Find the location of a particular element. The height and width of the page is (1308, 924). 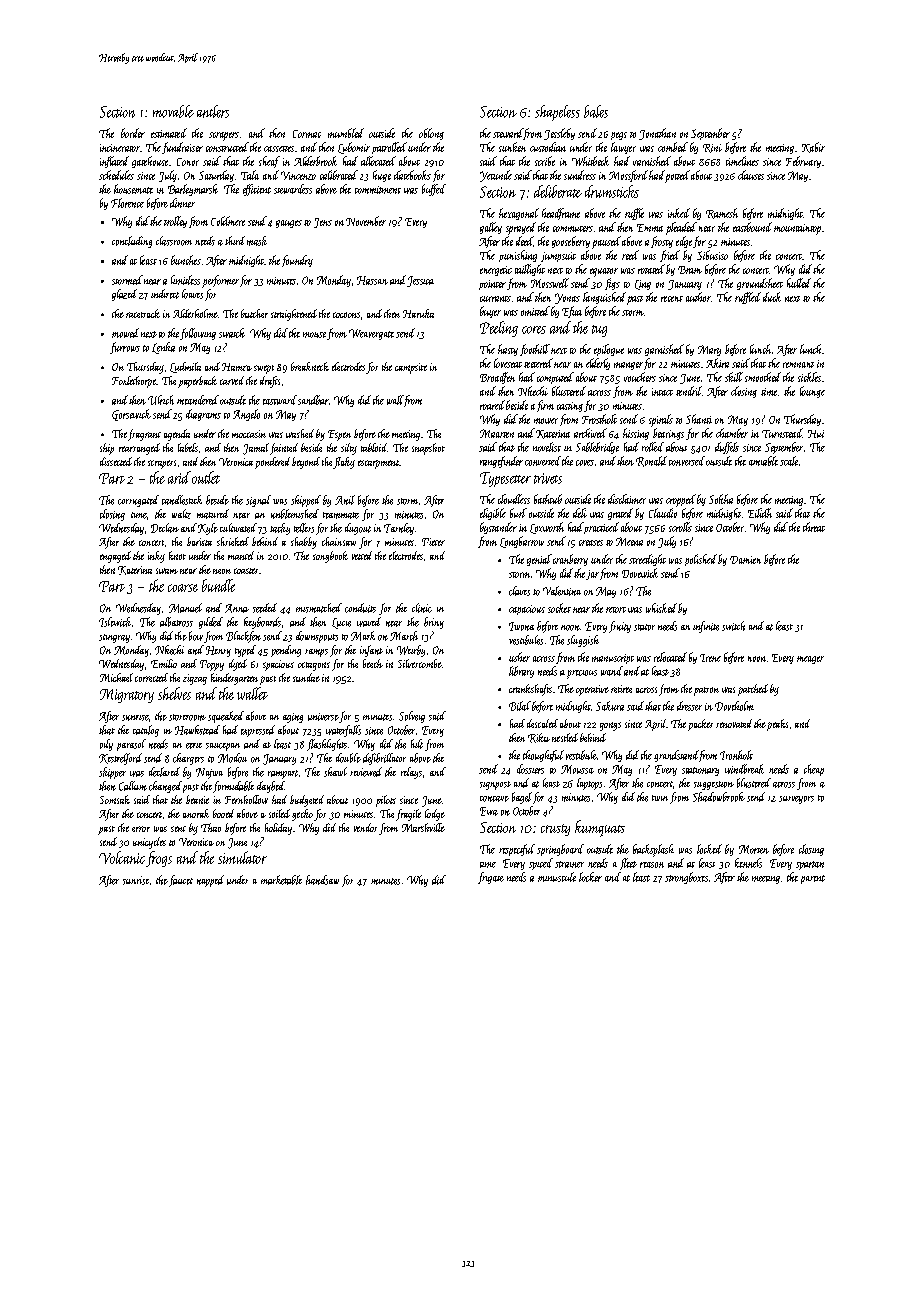

Dovewick is located at coordinates (640, 573).
